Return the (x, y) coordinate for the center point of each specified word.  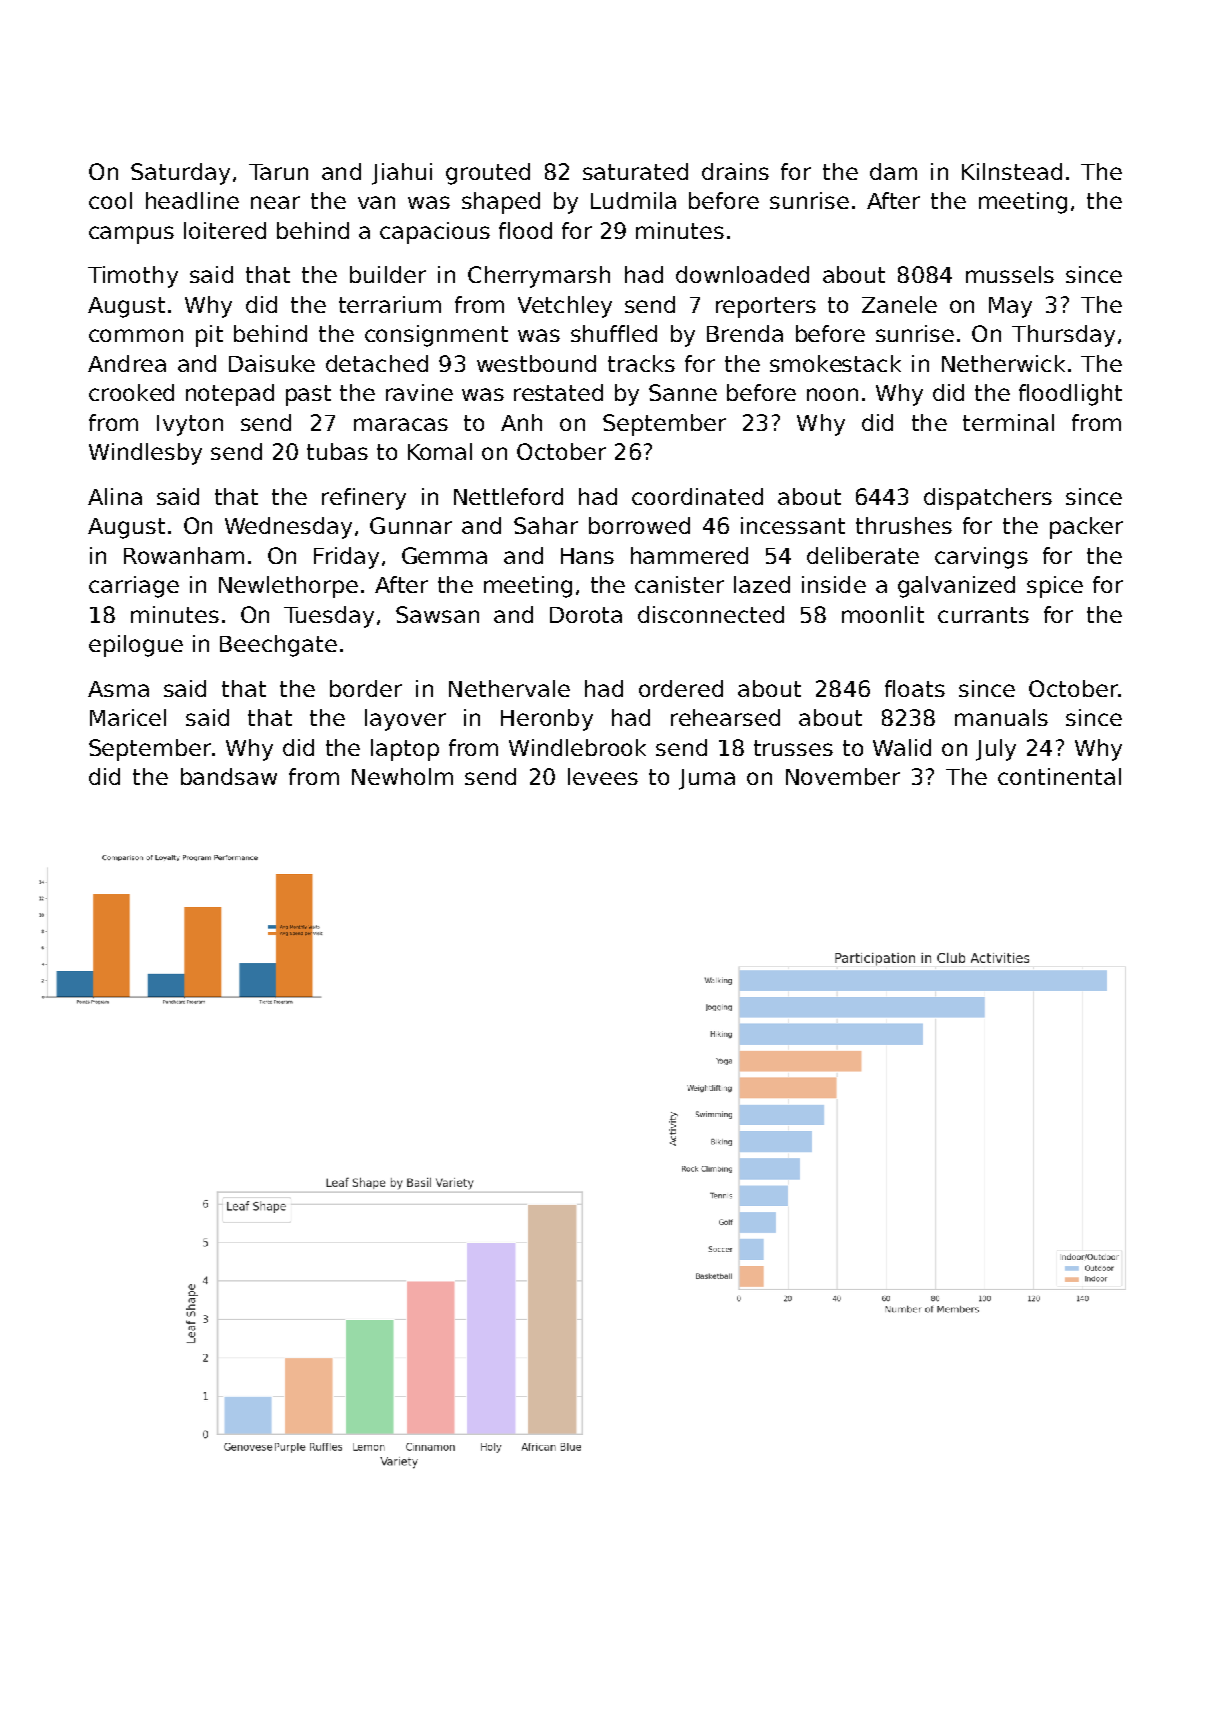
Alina (115, 496)
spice (1055, 587)
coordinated (697, 496)
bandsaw (229, 776)
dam (893, 171)
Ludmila (633, 200)
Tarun (278, 172)
